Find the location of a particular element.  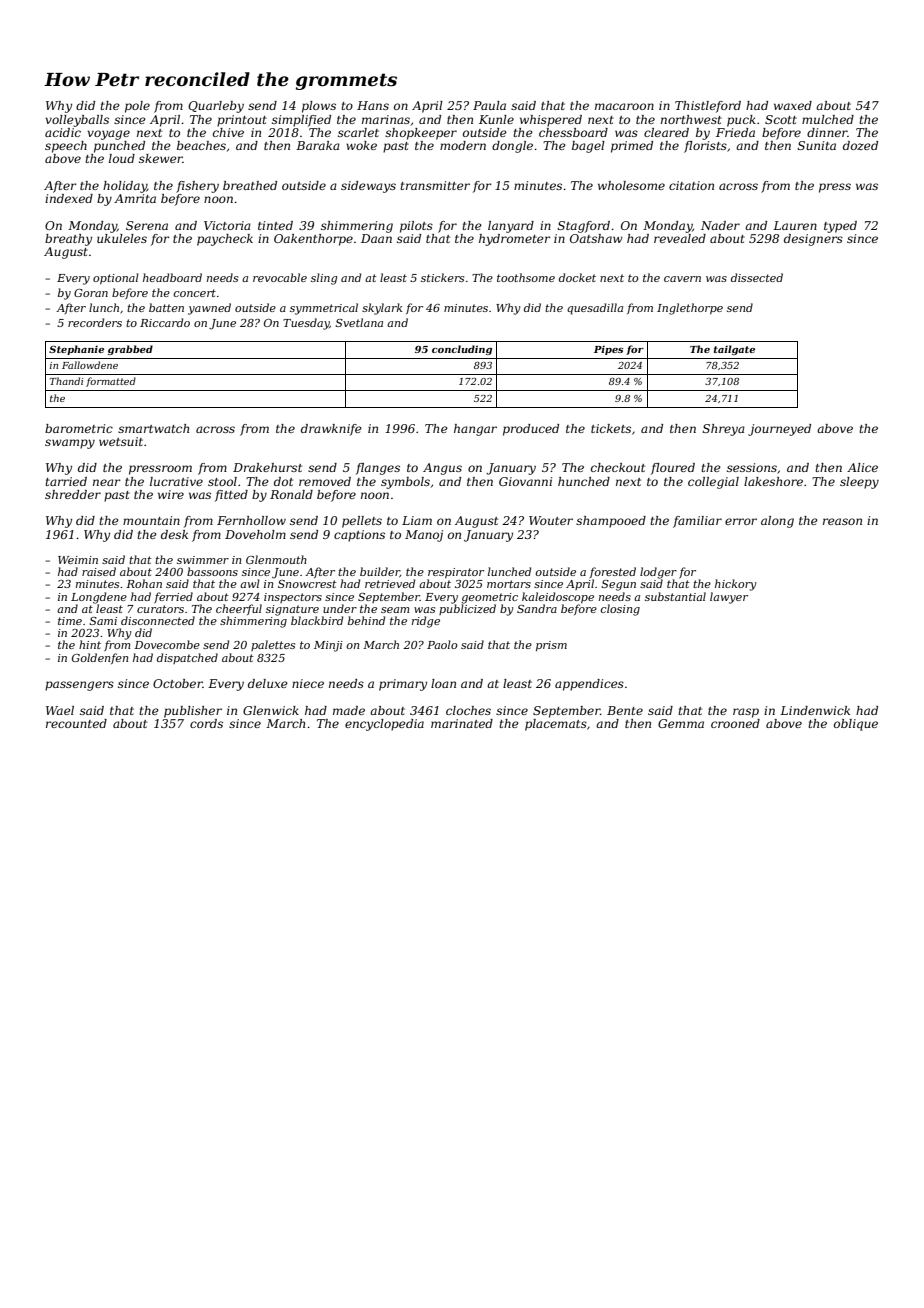

Alice is located at coordinates (862, 467).
